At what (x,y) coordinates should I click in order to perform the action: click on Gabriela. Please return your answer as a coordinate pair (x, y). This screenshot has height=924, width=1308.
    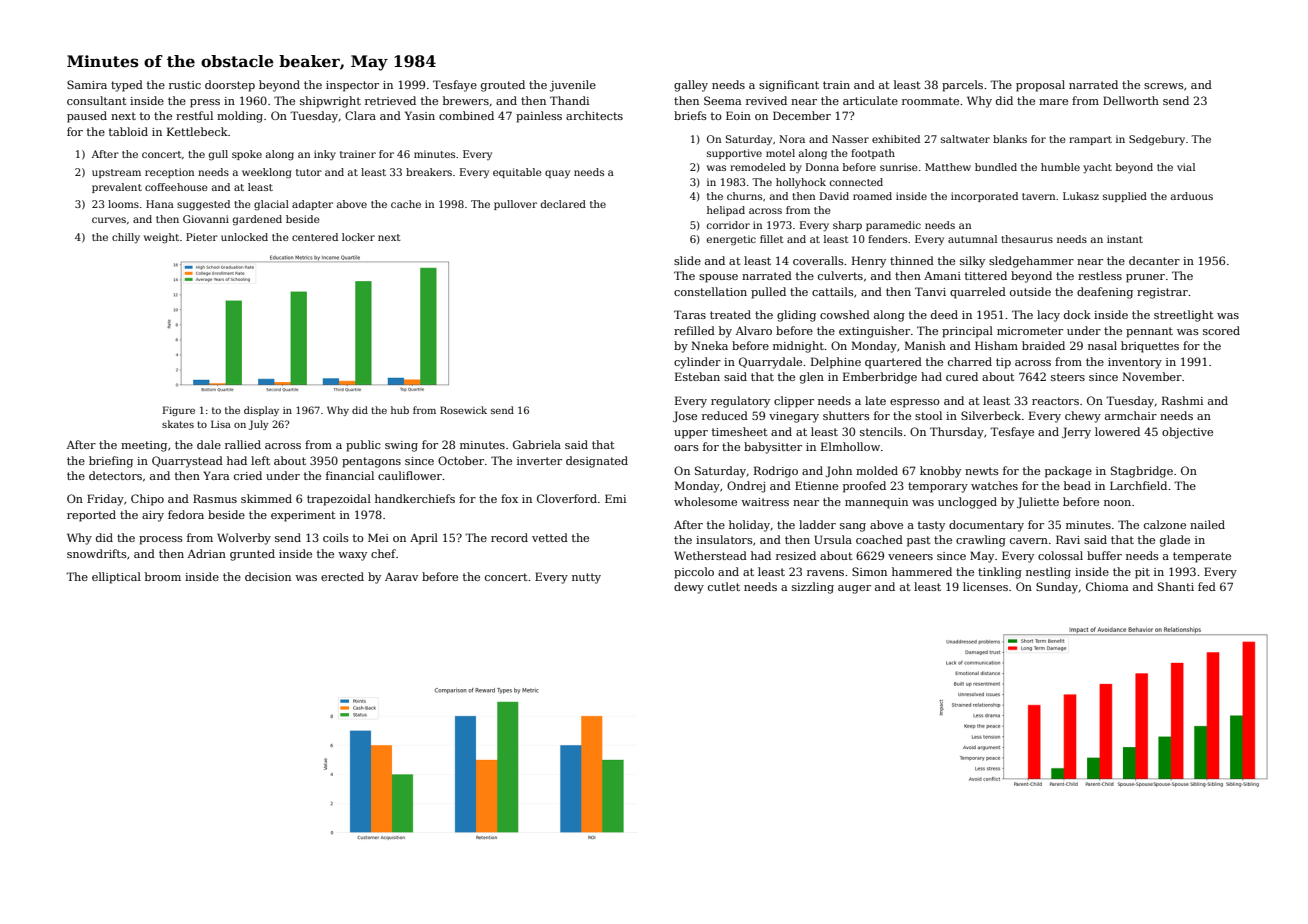
    Looking at the image, I should click on (537, 444).
